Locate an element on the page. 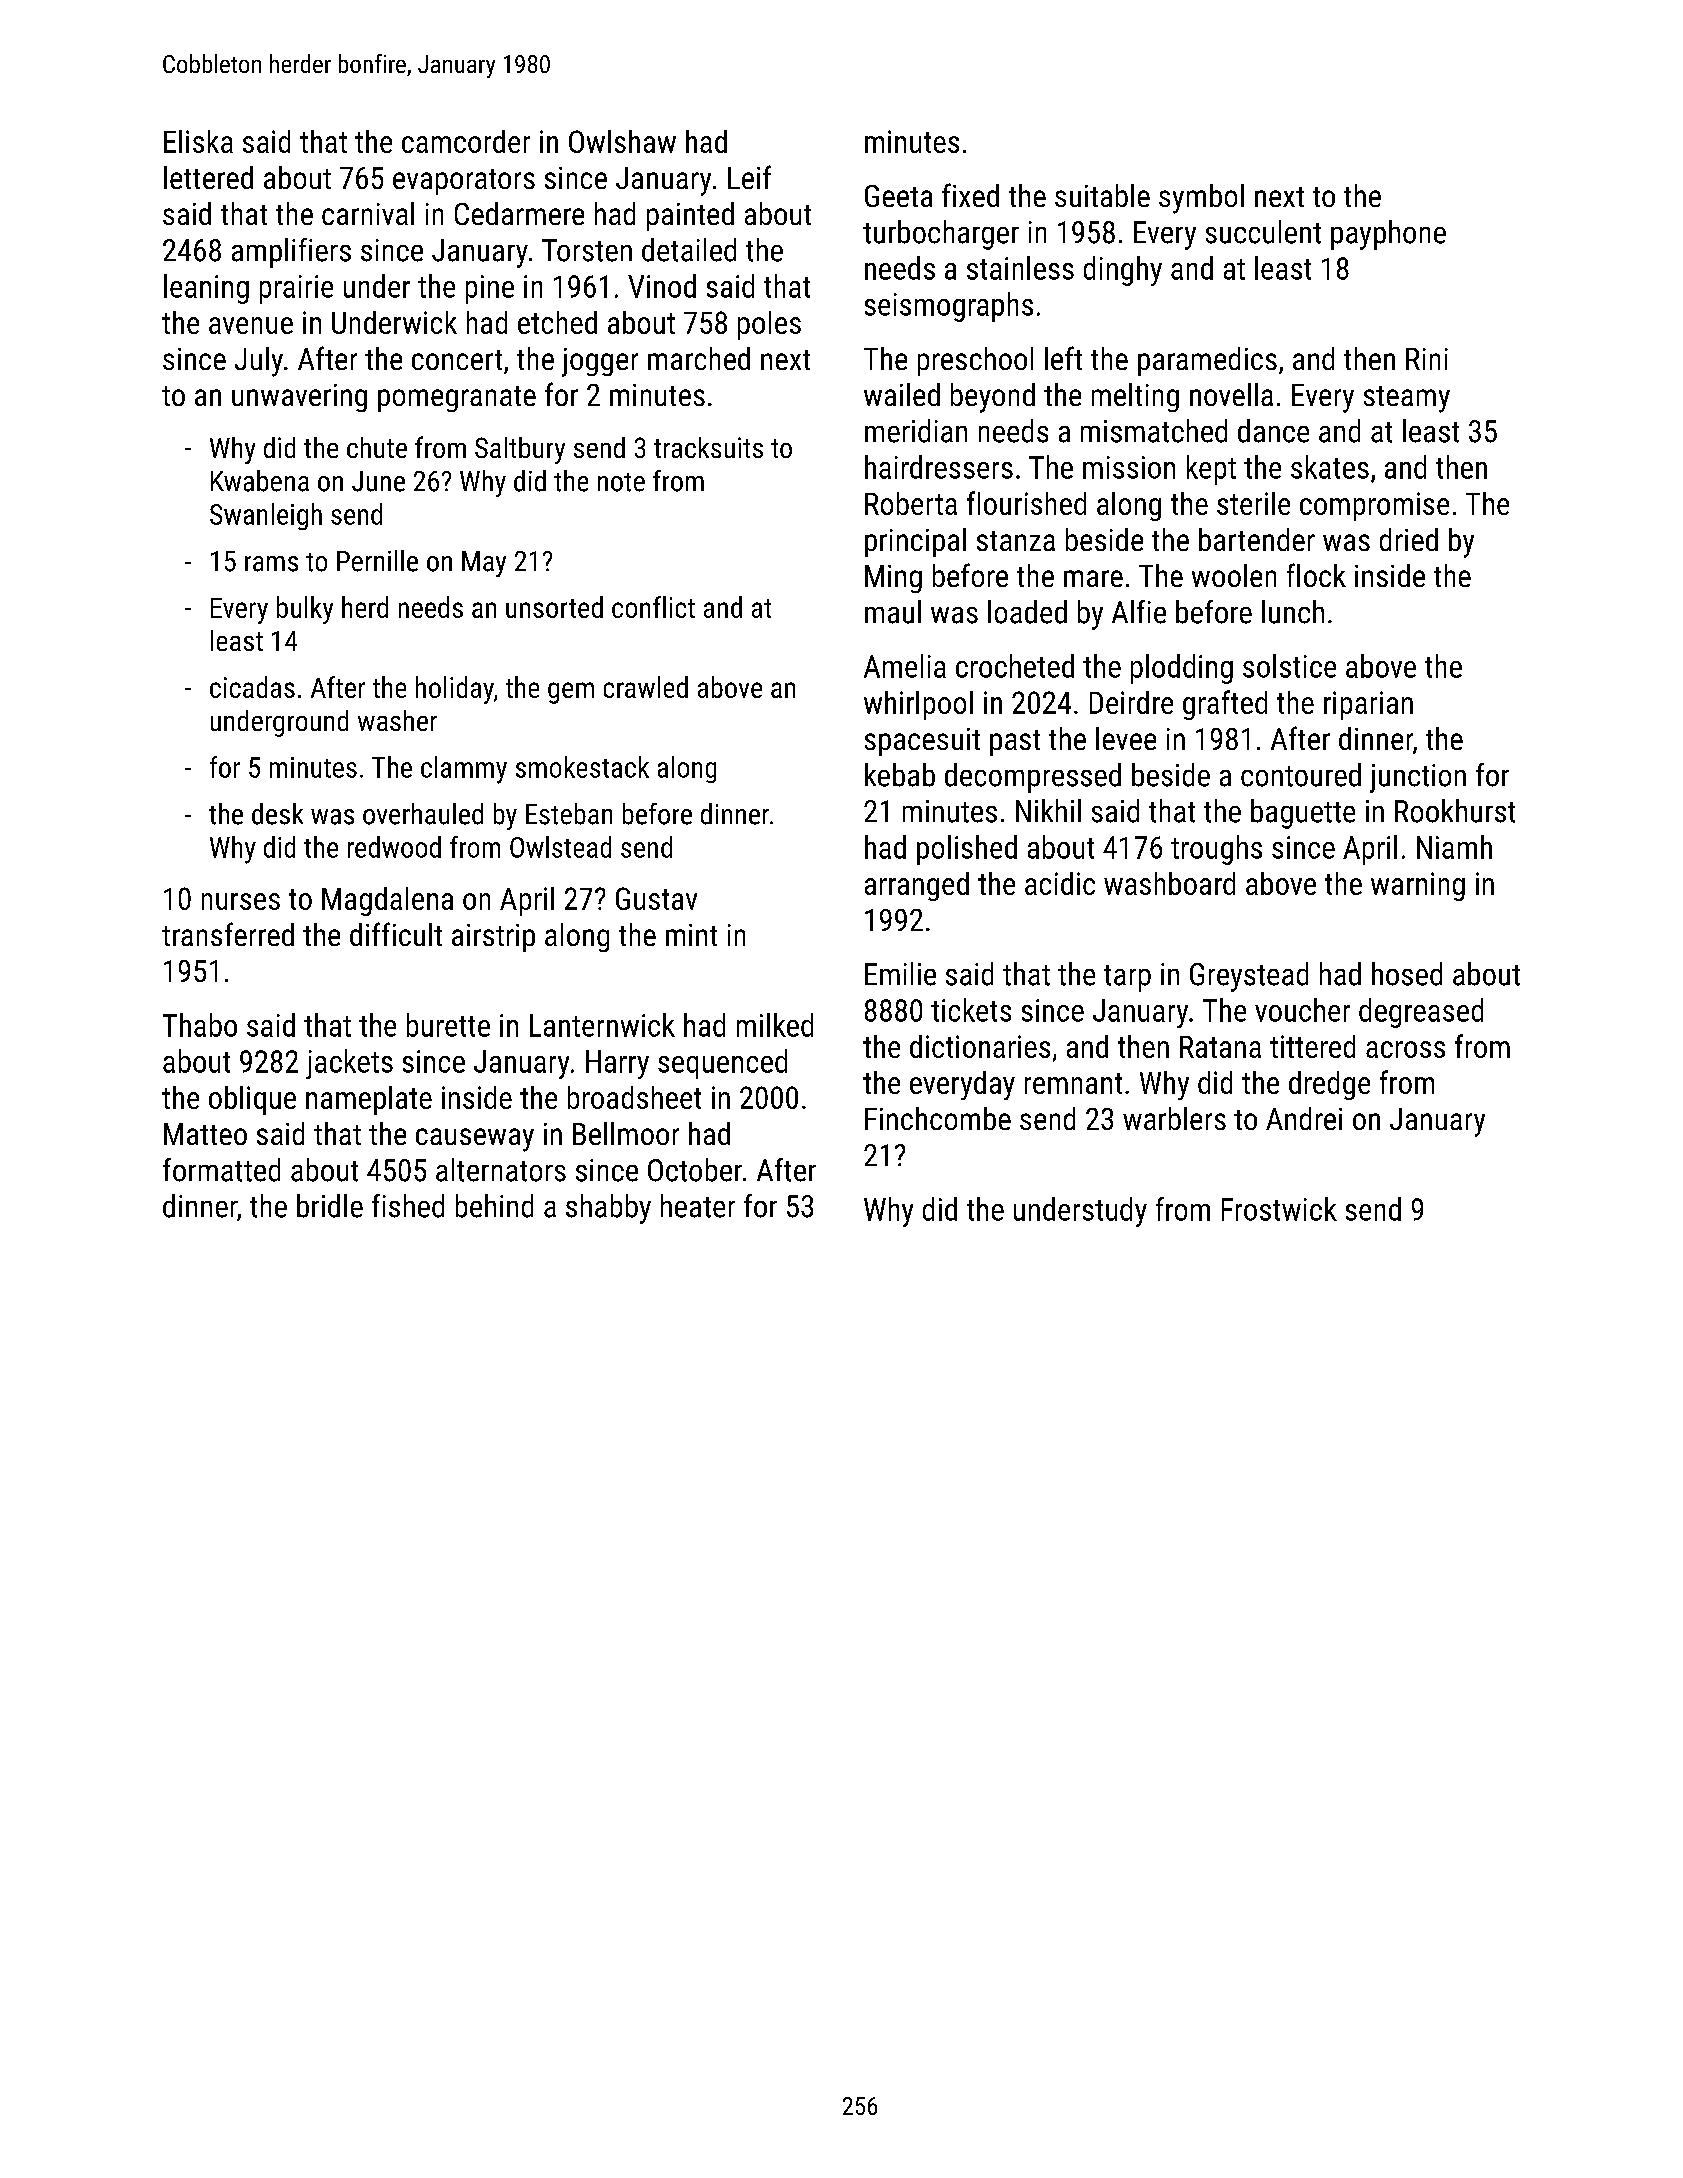 The width and height of the page is (1683, 2178). heater is located at coordinates (698, 1206).
